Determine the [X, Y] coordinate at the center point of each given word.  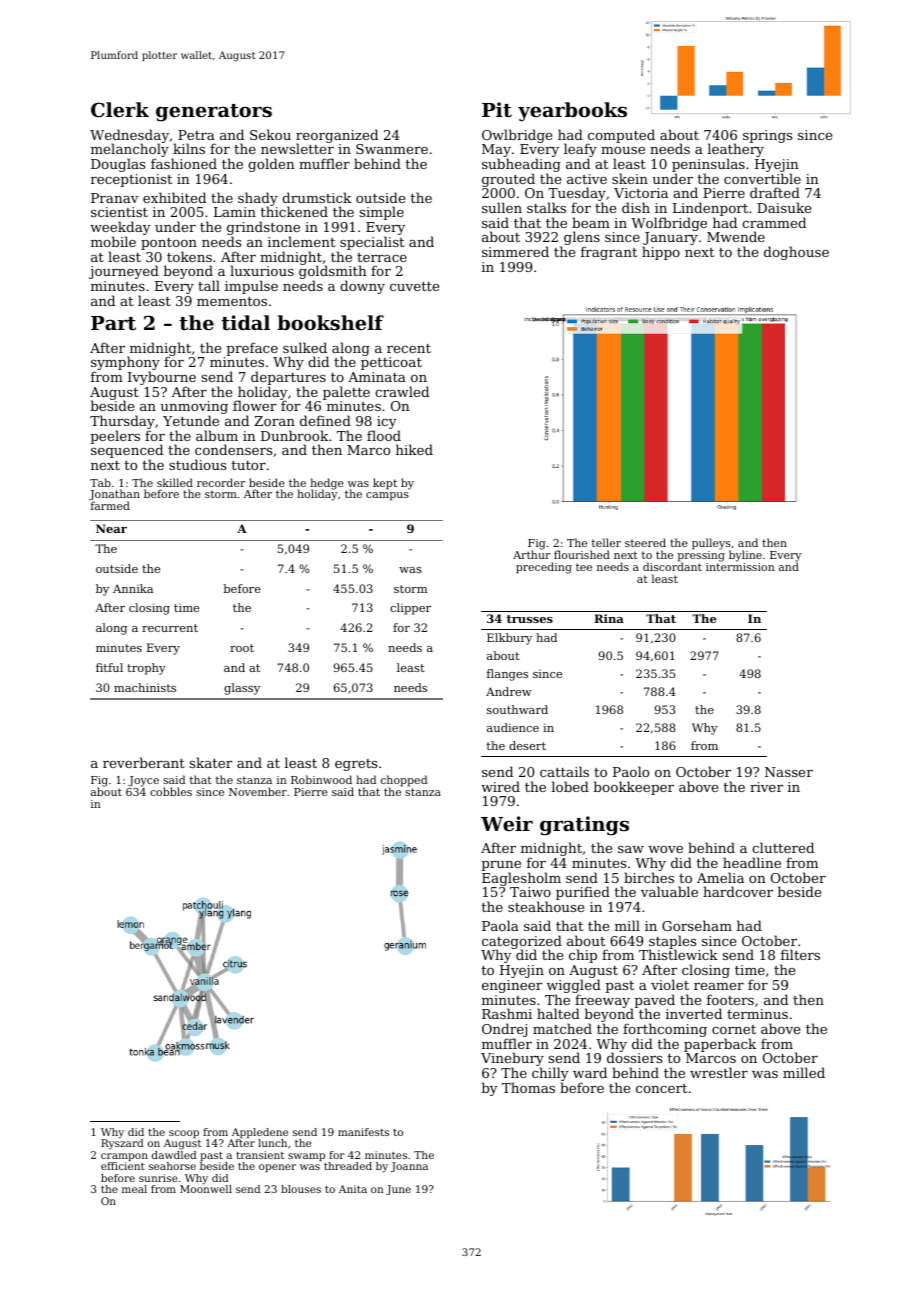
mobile [113, 241]
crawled [402, 391]
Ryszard [122, 1144]
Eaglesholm [521, 879]
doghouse [796, 253]
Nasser [789, 772]
